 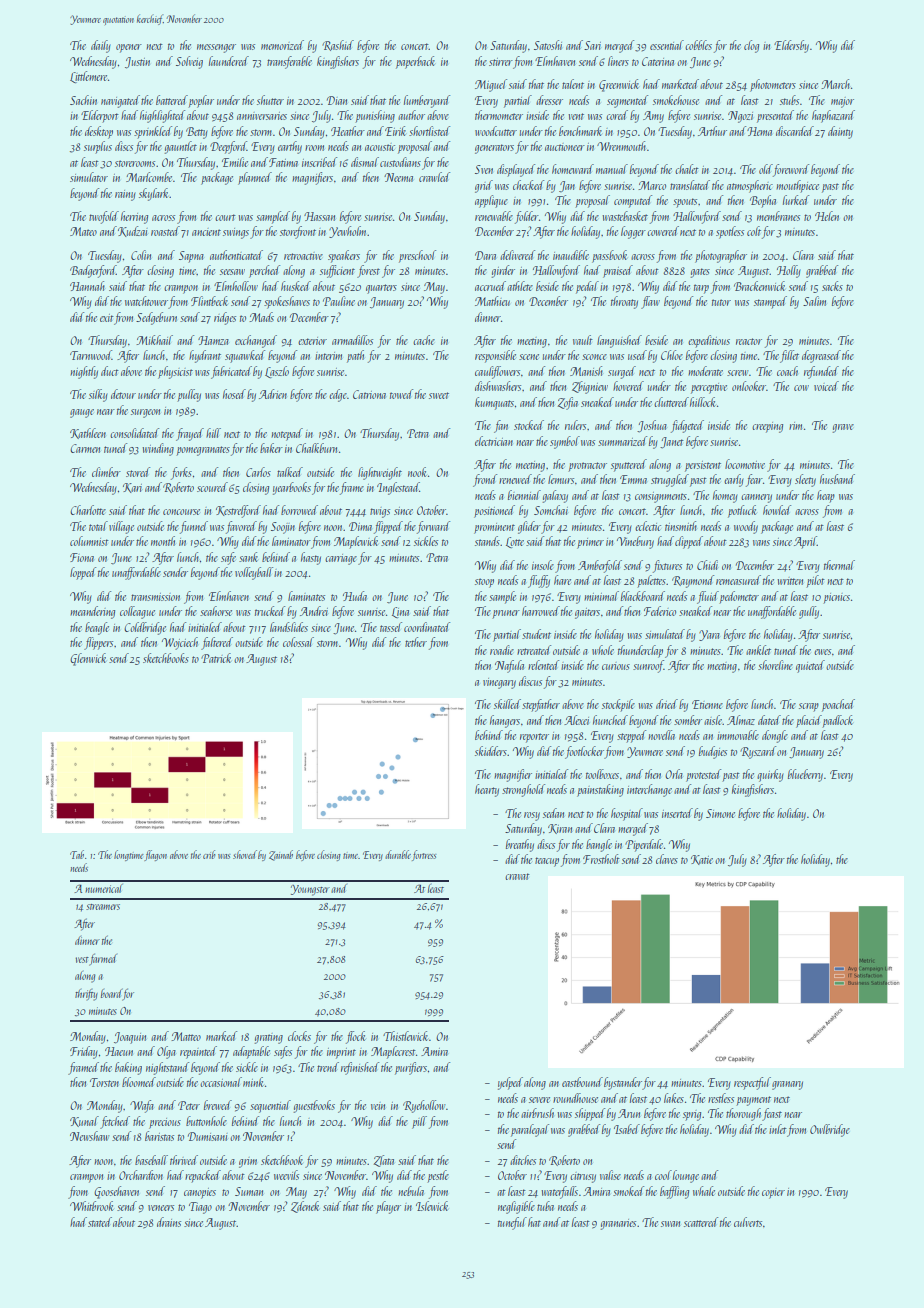 What do you see at coordinates (91, 355) in the document?
I see `Tarnwood` at bounding box center [91, 355].
